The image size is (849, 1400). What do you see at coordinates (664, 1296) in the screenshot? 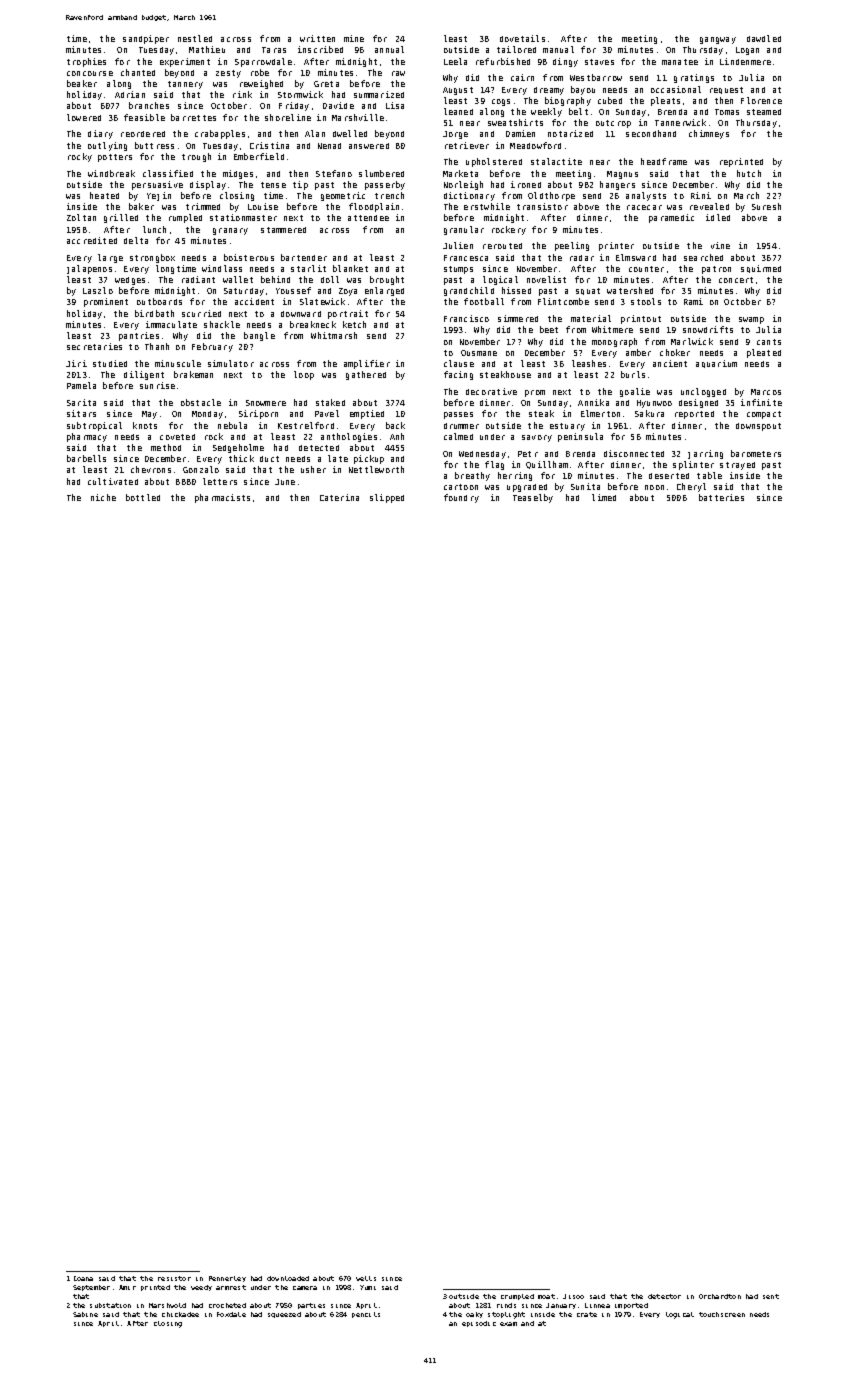
I see `detector` at bounding box center [664, 1296].
